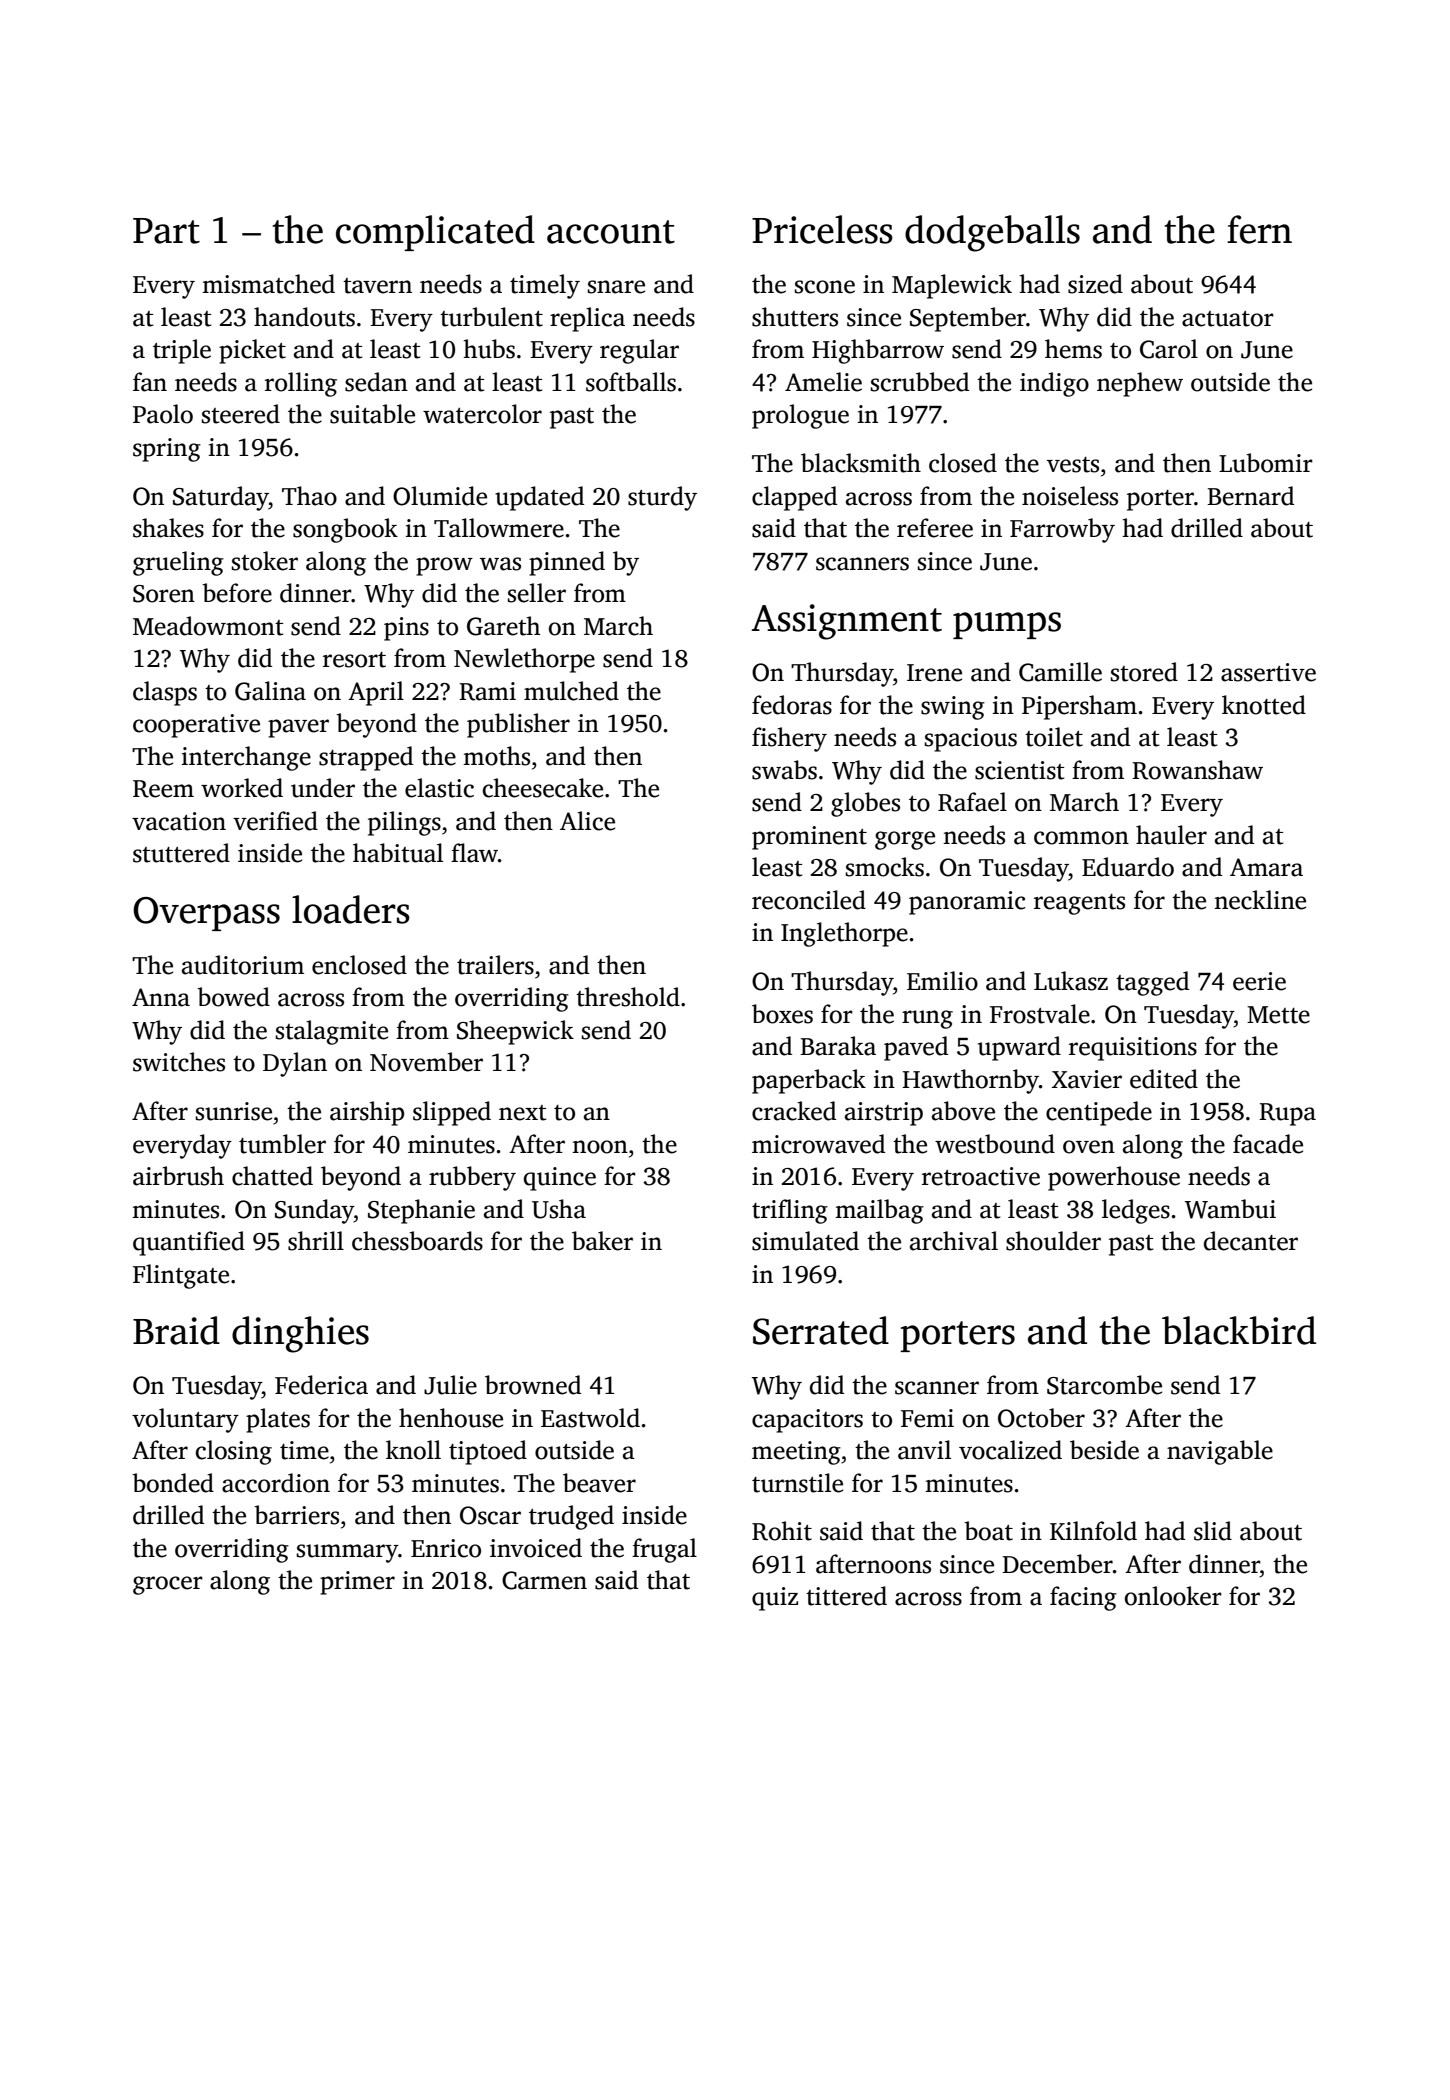 The image size is (1450, 2100). Describe the element at coordinates (821, 1330) in the page. I see `Serrated` at that location.
